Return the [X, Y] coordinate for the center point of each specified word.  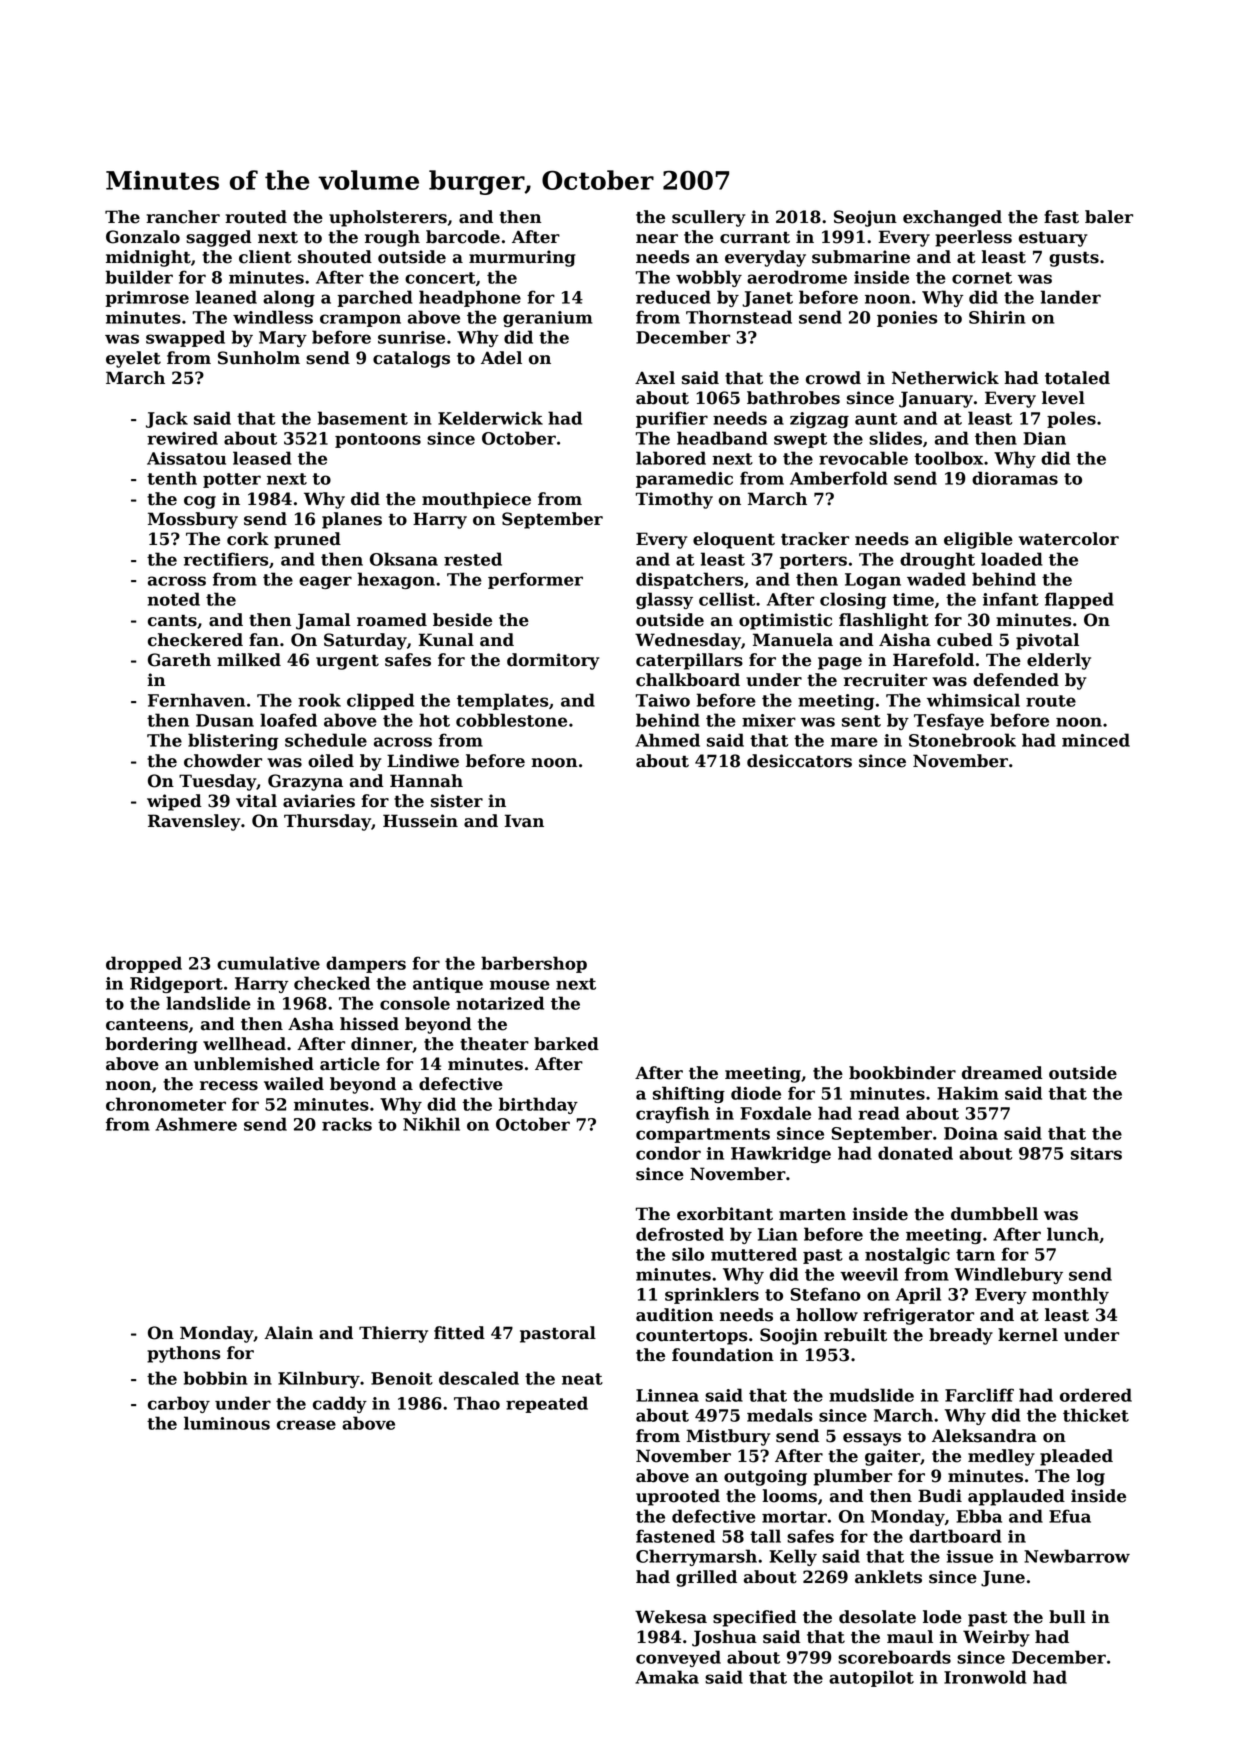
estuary [1053, 239]
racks [347, 1124]
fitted [459, 1333]
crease [306, 1425]
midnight [148, 258]
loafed [288, 720]
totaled [1077, 378]
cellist [727, 599]
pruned [307, 540]
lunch [1073, 1234]
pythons [183, 1354]
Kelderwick [490, 418]
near [657, 239]
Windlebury [1008, 1275]
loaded [1012, 559]
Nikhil [431, 1124]
